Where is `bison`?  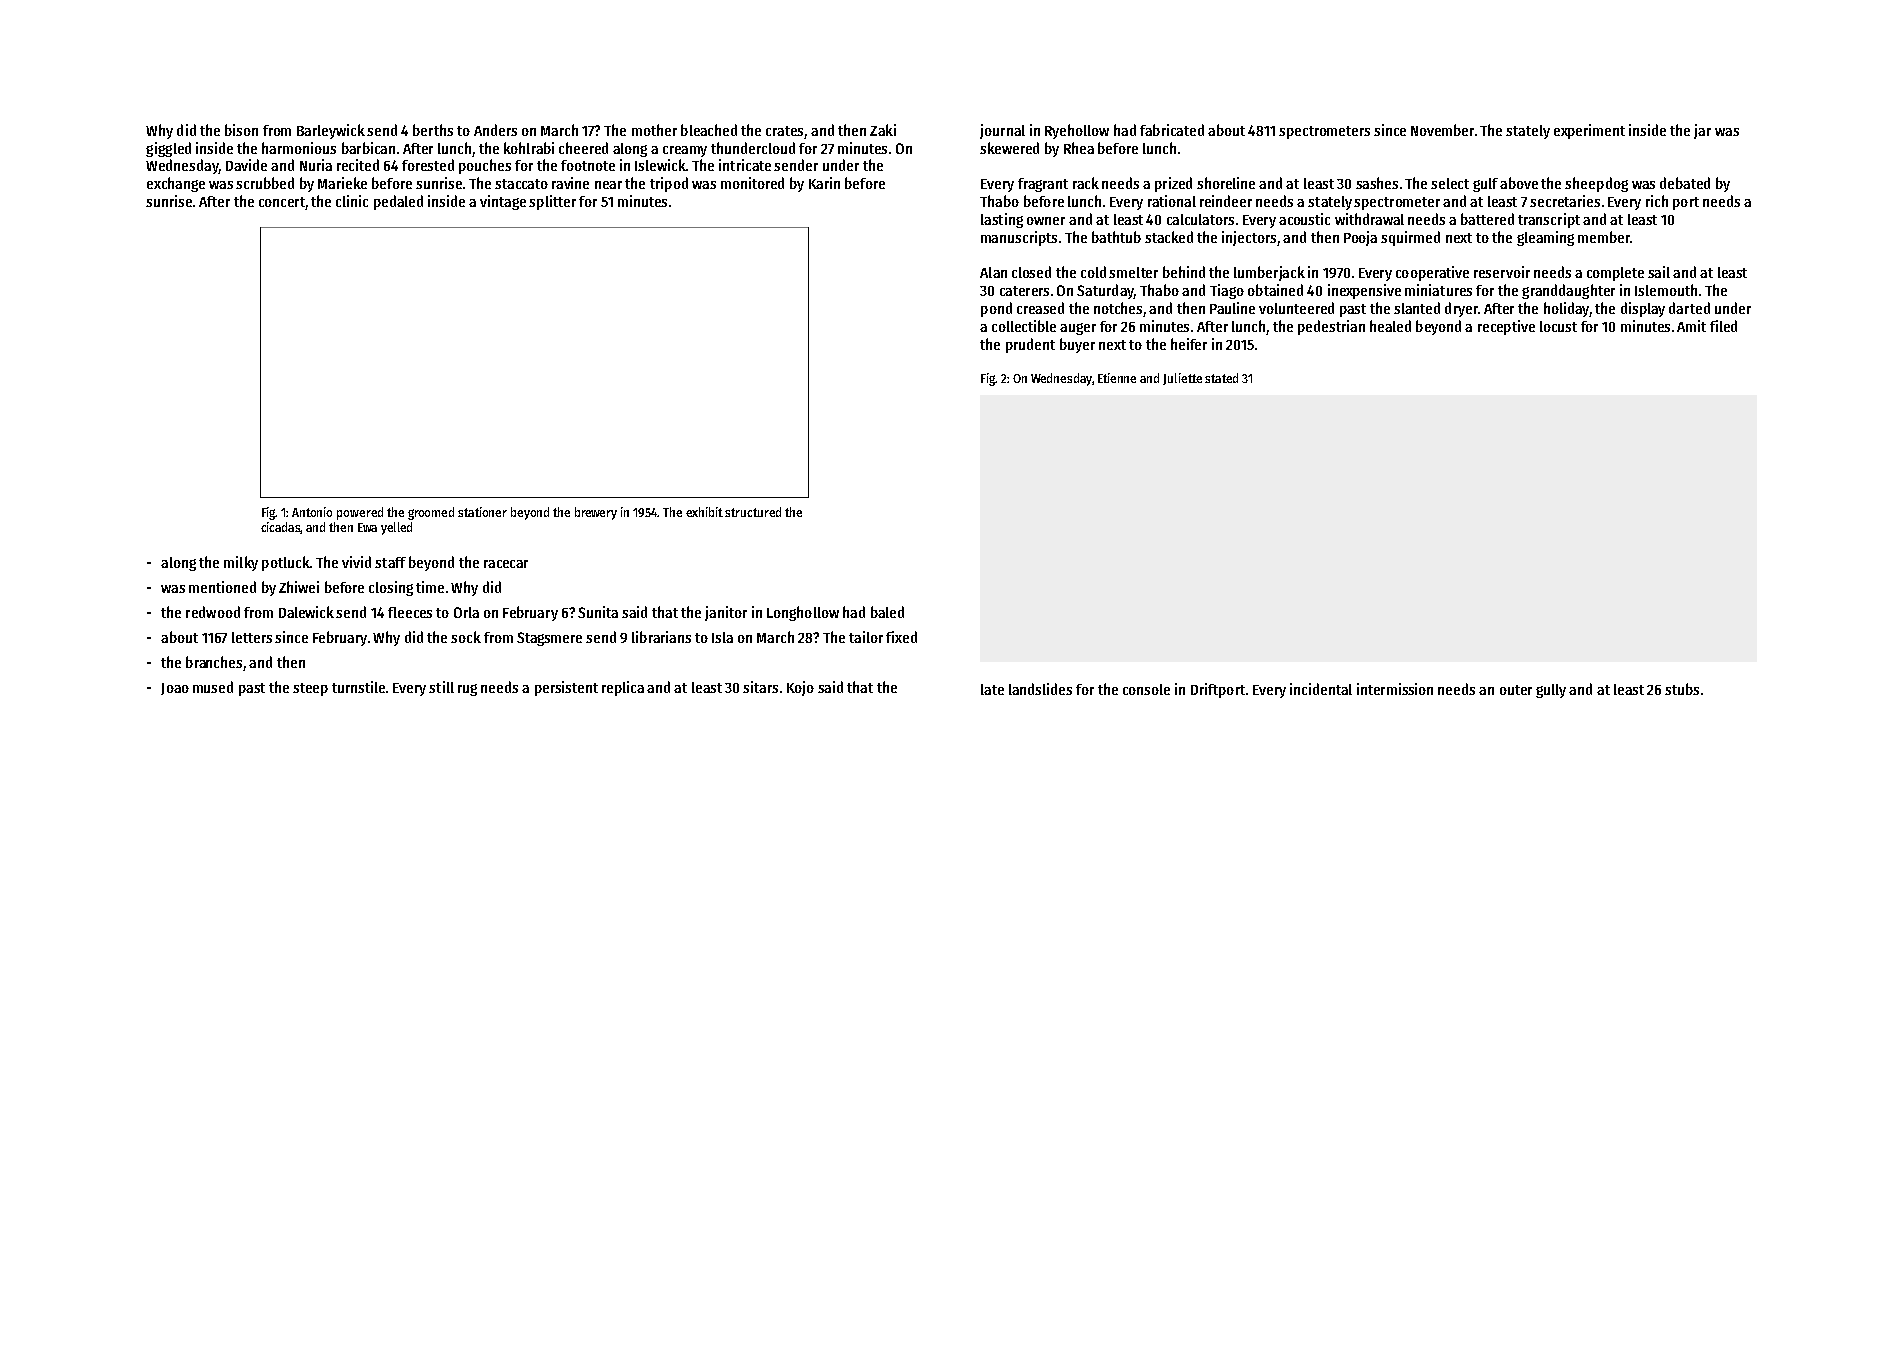
bison is located at coordinates (241, 130).
